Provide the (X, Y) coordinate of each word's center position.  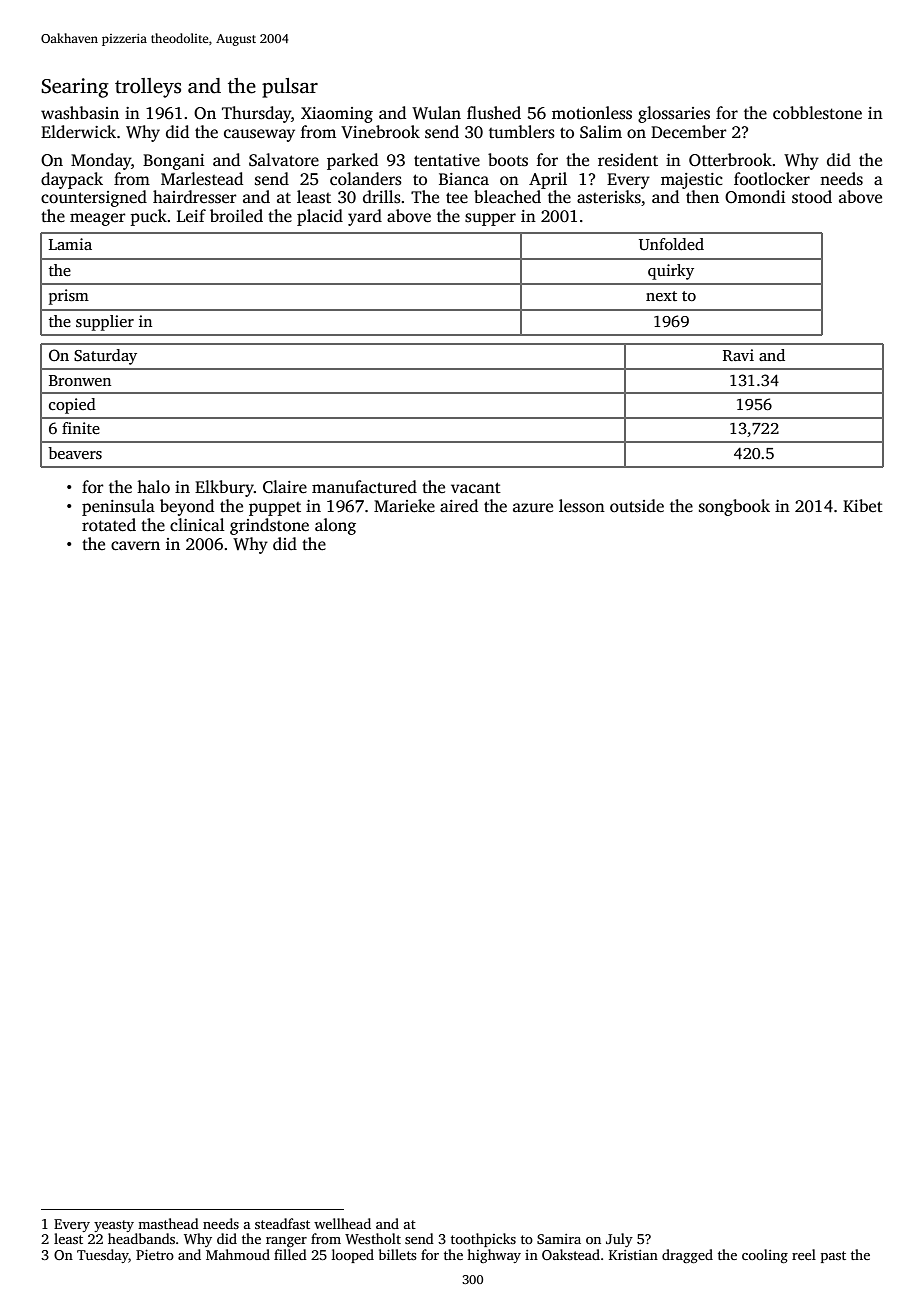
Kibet (863, 505)
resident (628, 160)
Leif (191, 215)
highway (494, 1256)
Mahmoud (238, 1254)
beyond (187, 507)
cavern (135, 546)
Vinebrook (380, 132)
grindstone (269, 526)
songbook (734, 507)
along (335, 526)
